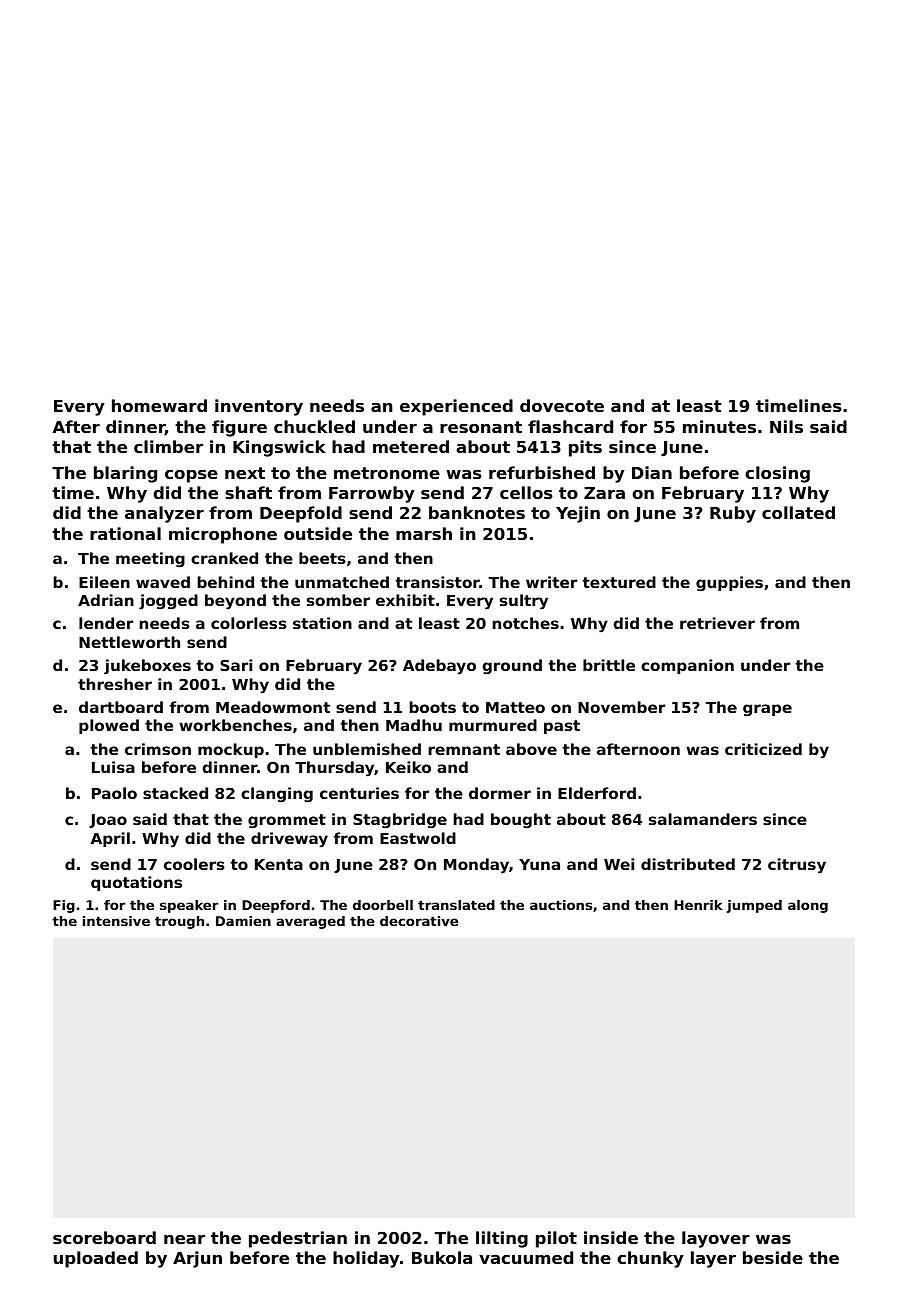 The width and height of the image is (908, 1316). I want to click on guppies, so click(729, 584).
